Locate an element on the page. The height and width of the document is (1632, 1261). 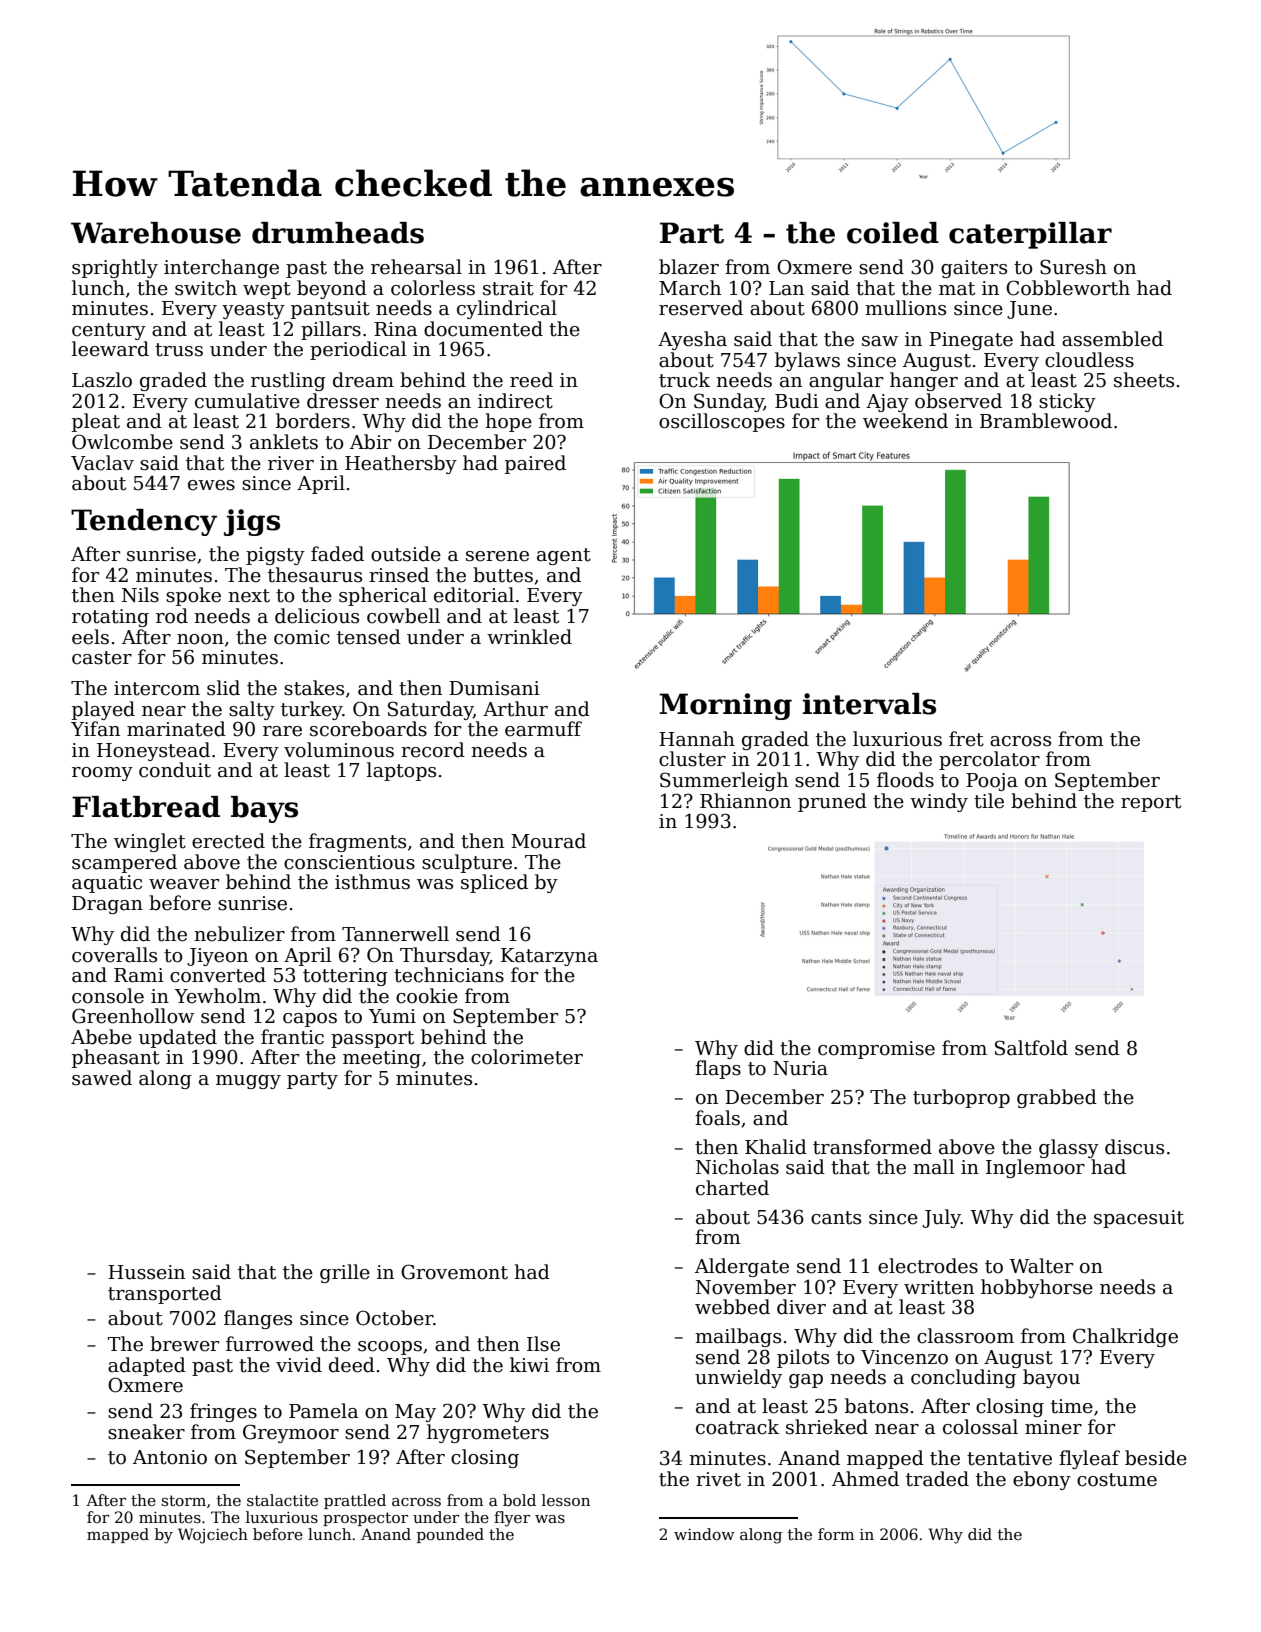
Hussein is located at coordinates (146, 1272).
